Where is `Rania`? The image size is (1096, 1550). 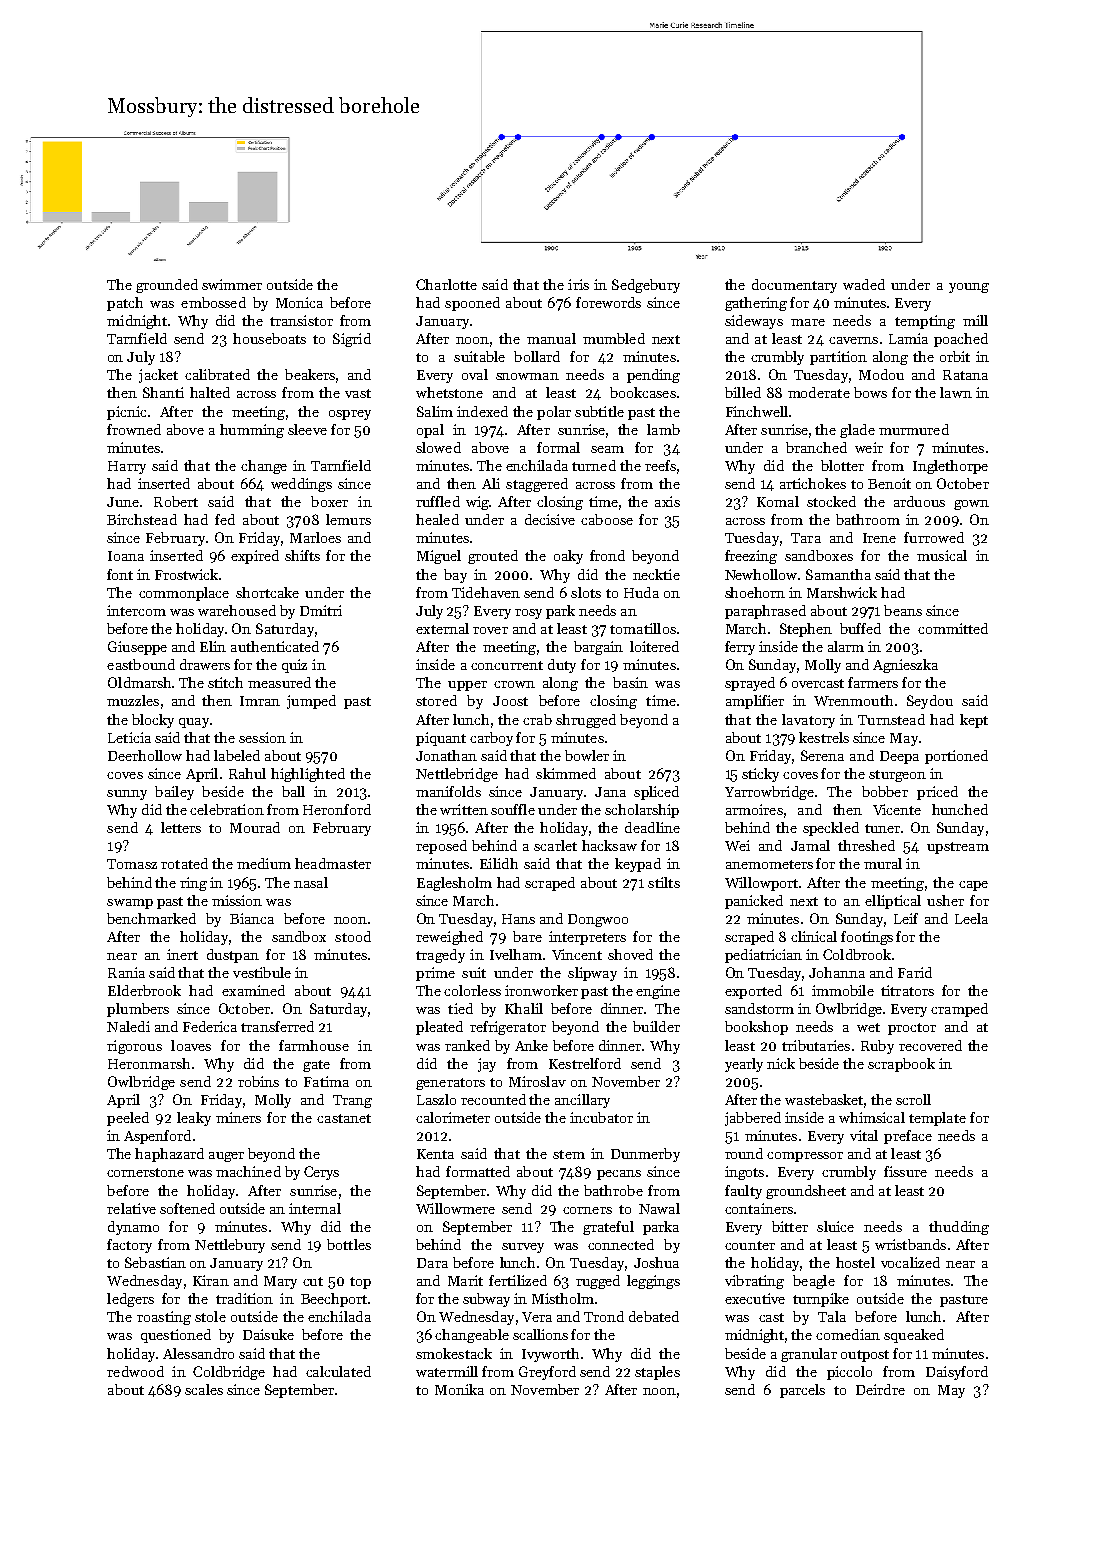 Rania is located at coordinates (126, 972).
